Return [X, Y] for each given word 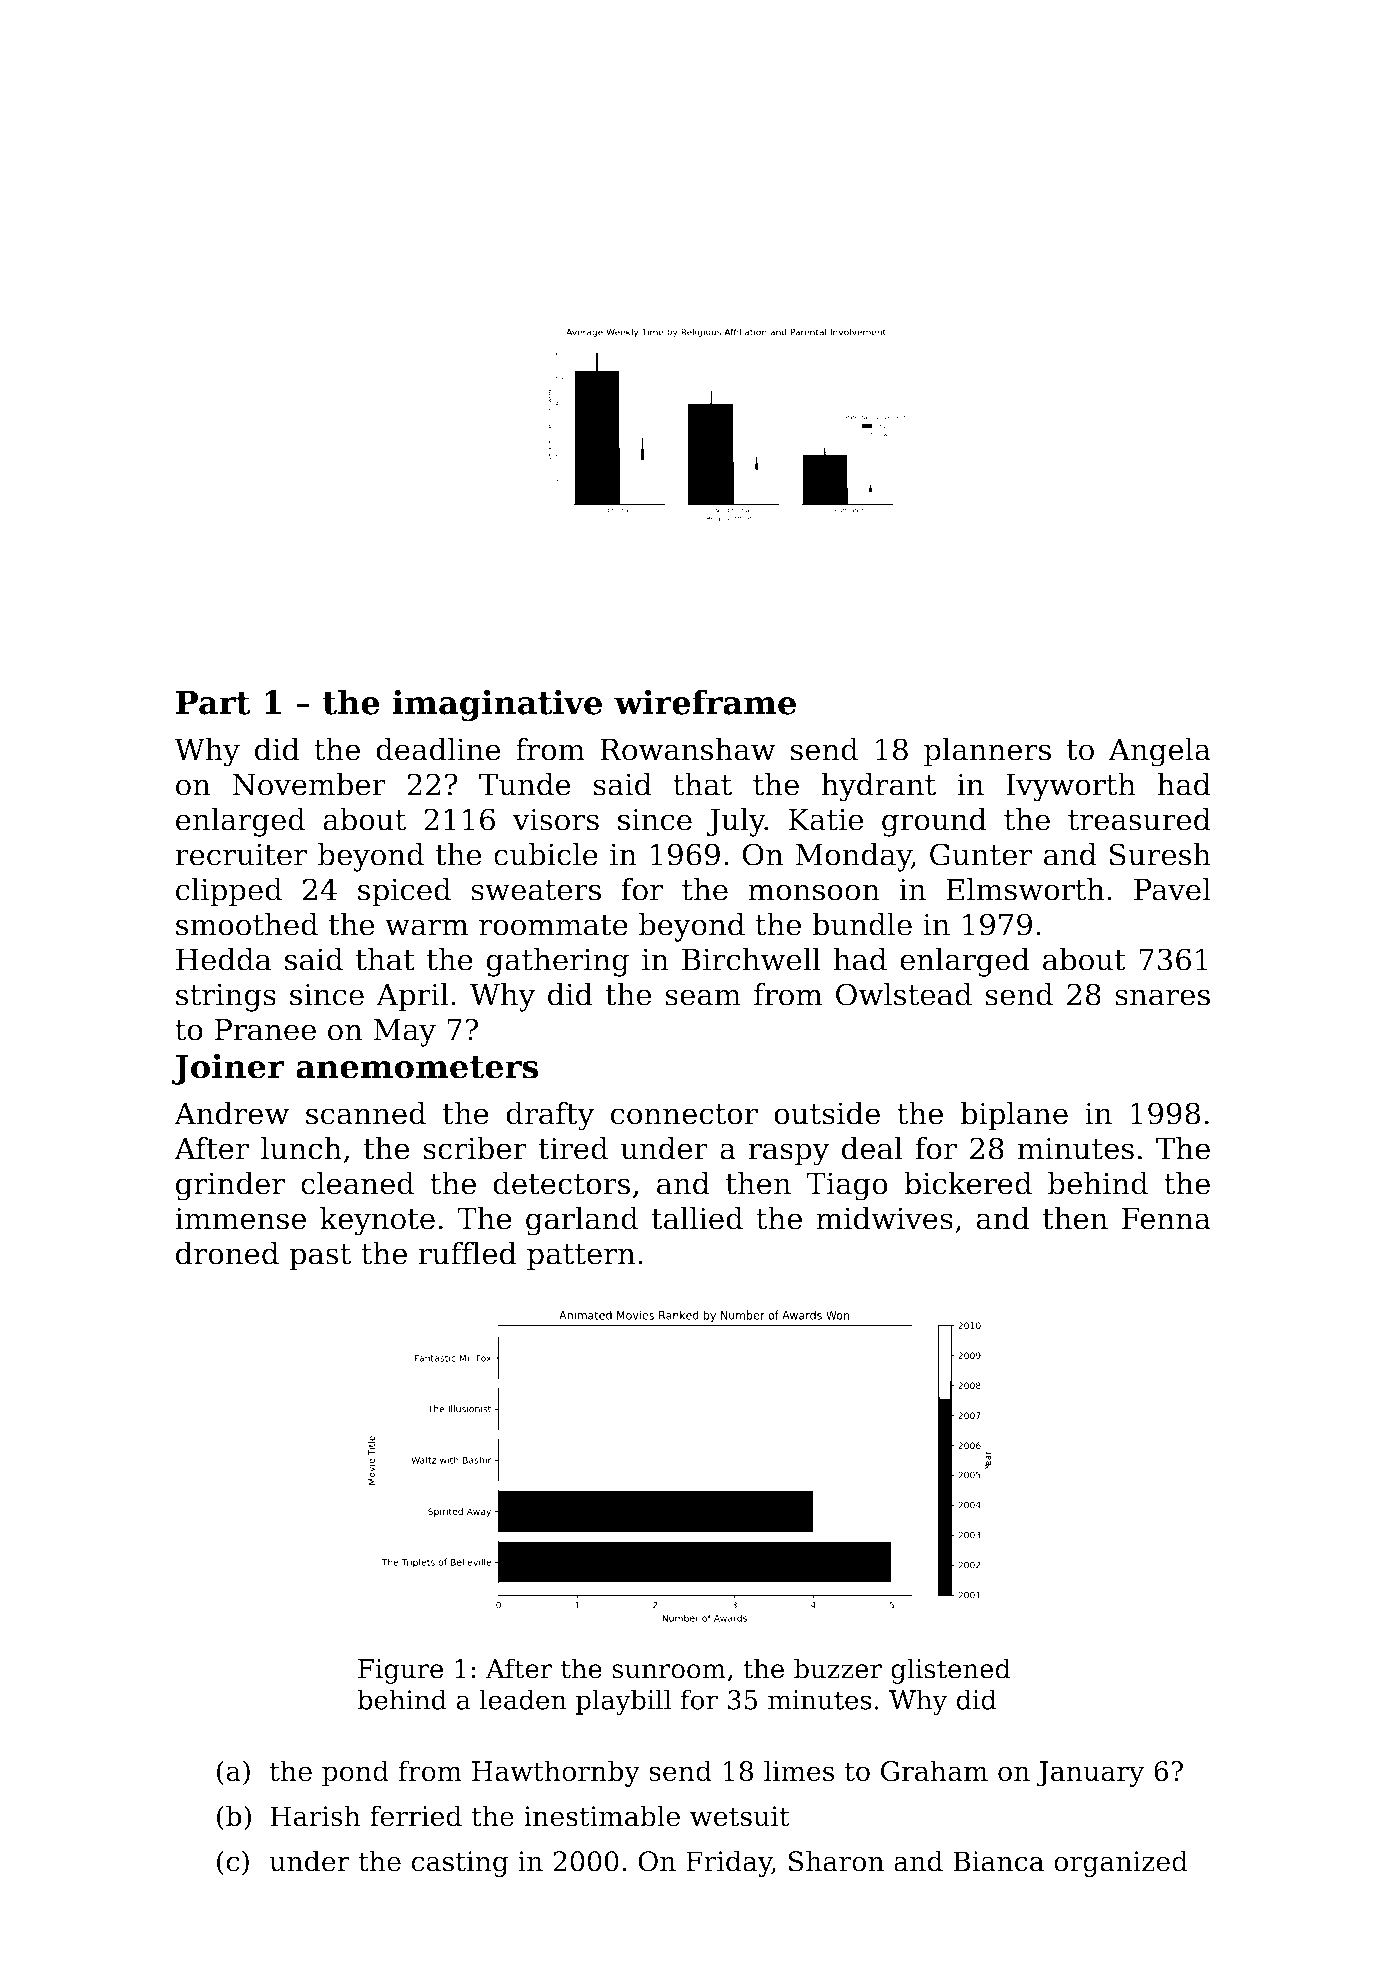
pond [355, 1773]
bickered [968, 1183]
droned [227, 1253]
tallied [697, 1218]
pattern [581, 1257]
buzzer [838, 1668]
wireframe [705, 702]
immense [240, 1218]
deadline [438, 749]
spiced [404, 892]
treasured [1139, 819]
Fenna [1166, 1218]
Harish [315, 1816]
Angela [1159, 752]
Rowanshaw [688, 749]
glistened [951, 1671]
